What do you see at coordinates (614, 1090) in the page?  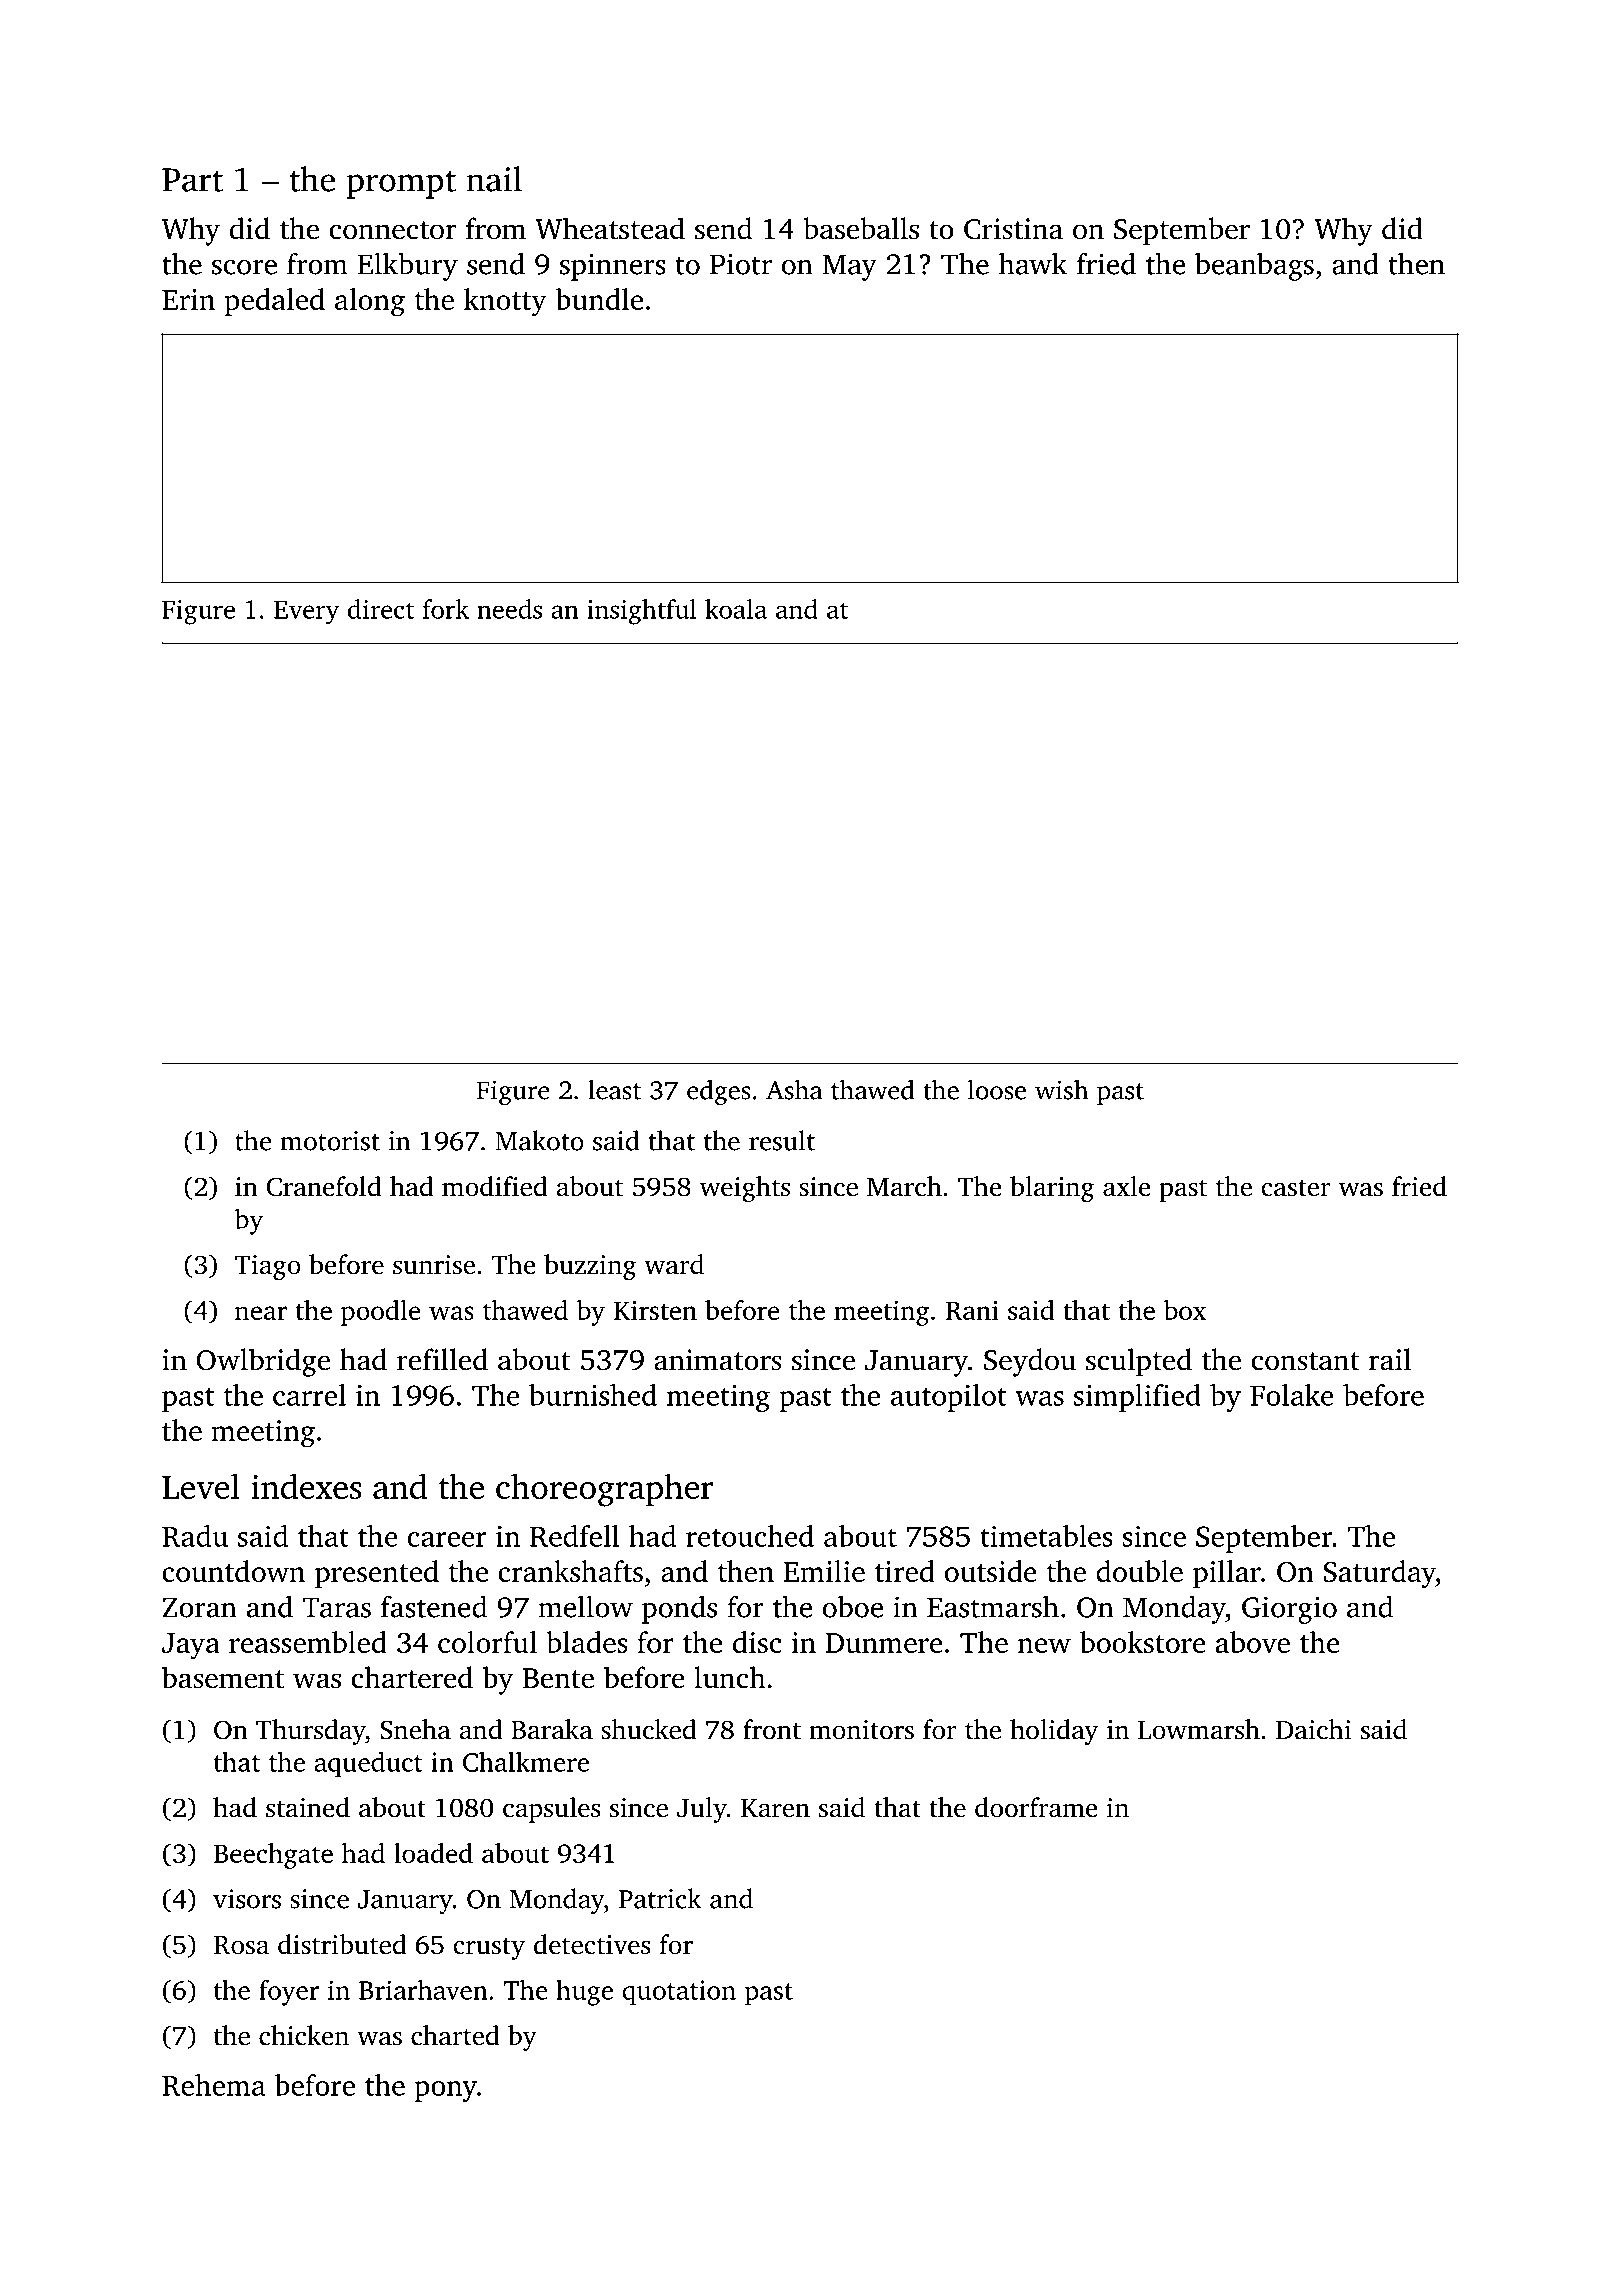 I see `least` at bounding box center [614, 1090].
